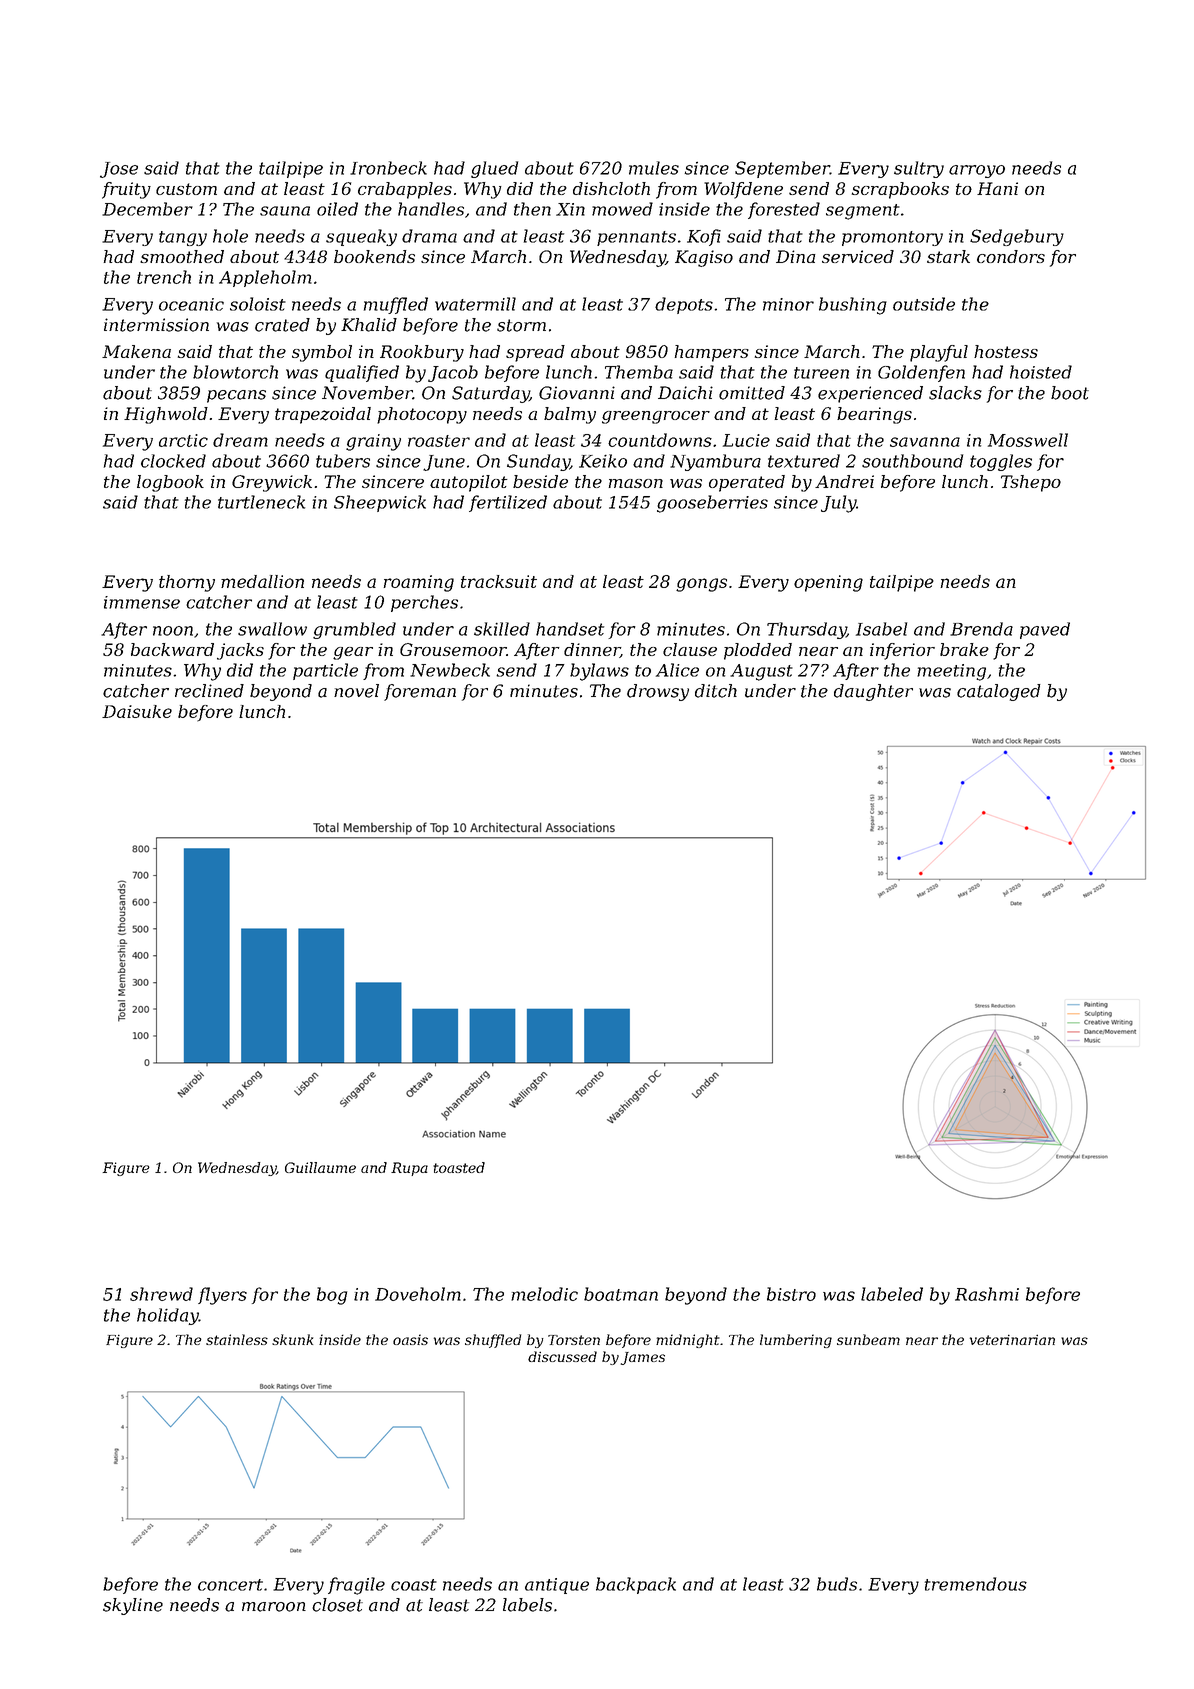  I want to click on fragile, so click(356, 1586).
